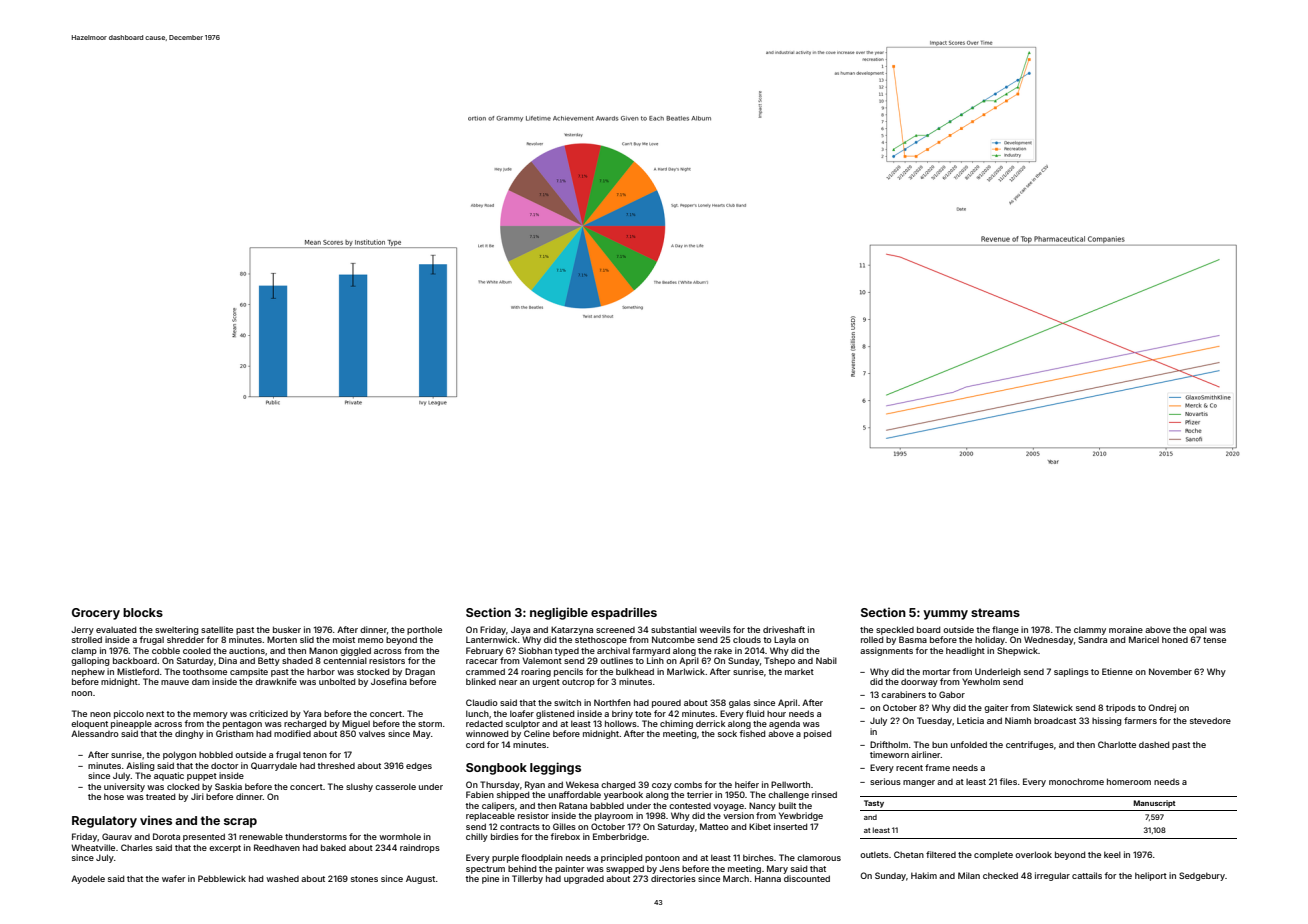  I want to click on Tasty, so click(874, 804).
